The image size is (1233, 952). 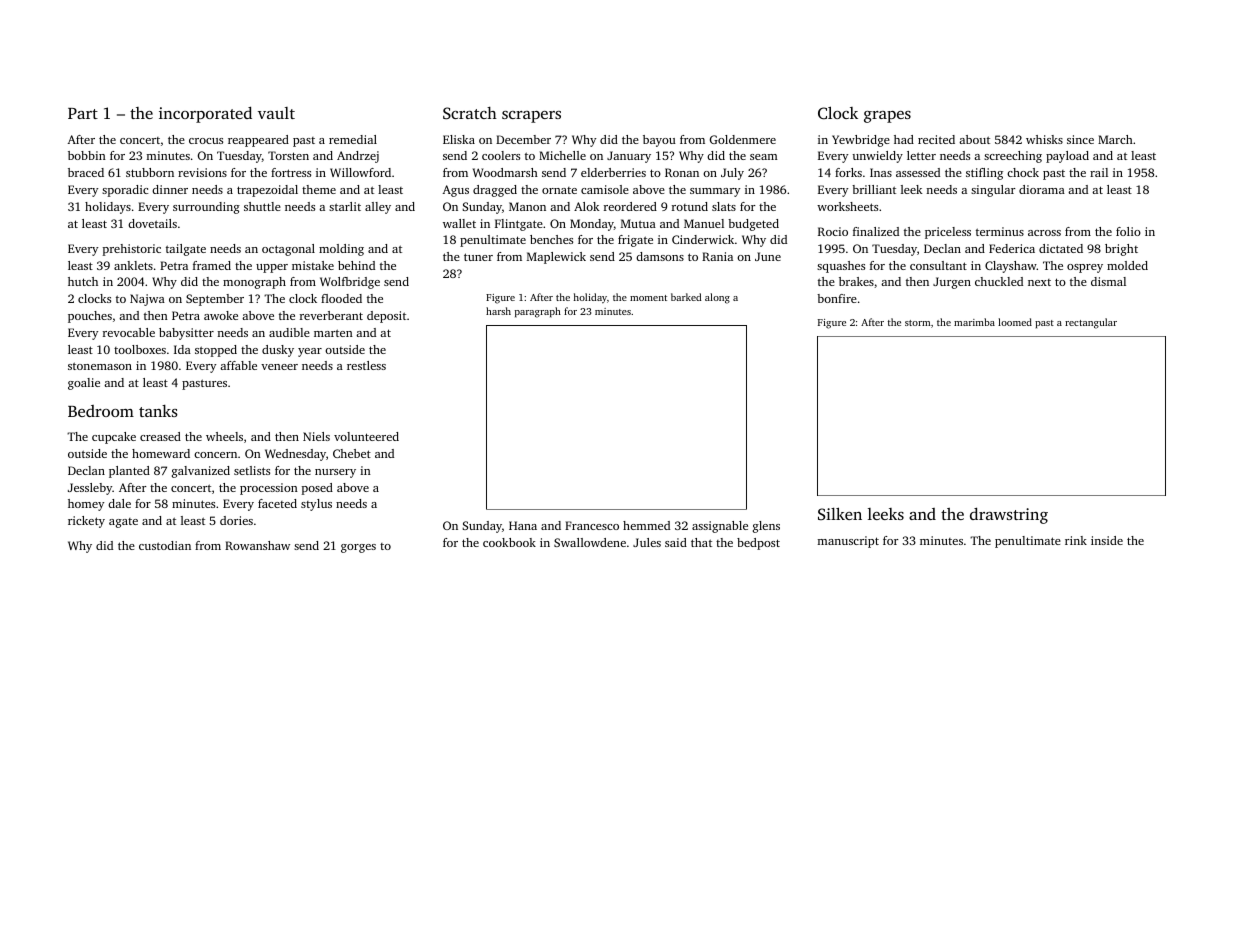 I want to click on Scratch, so click(x=470, y=113).
